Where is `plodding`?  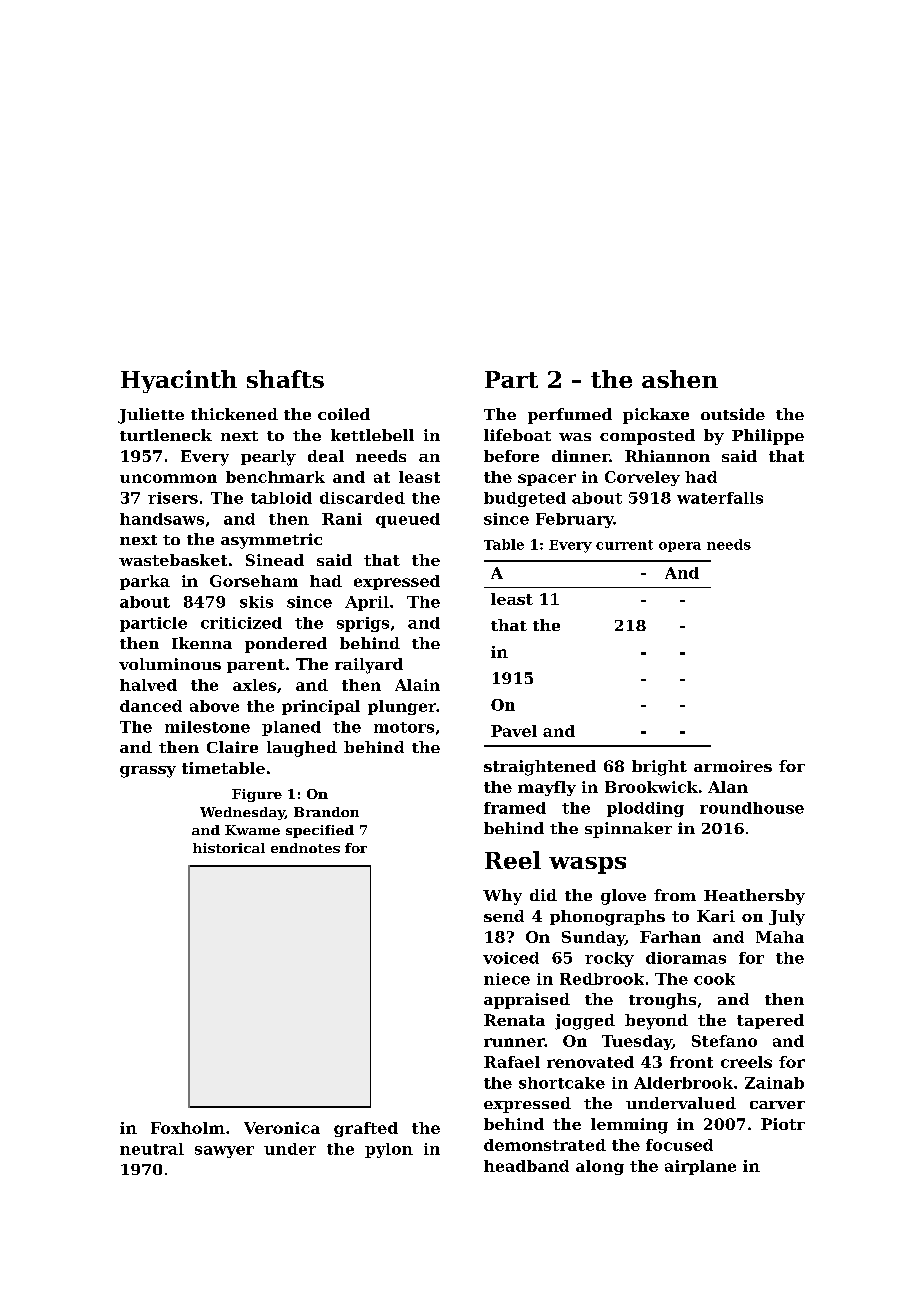 plodding is located at coordinates (645, 809).
